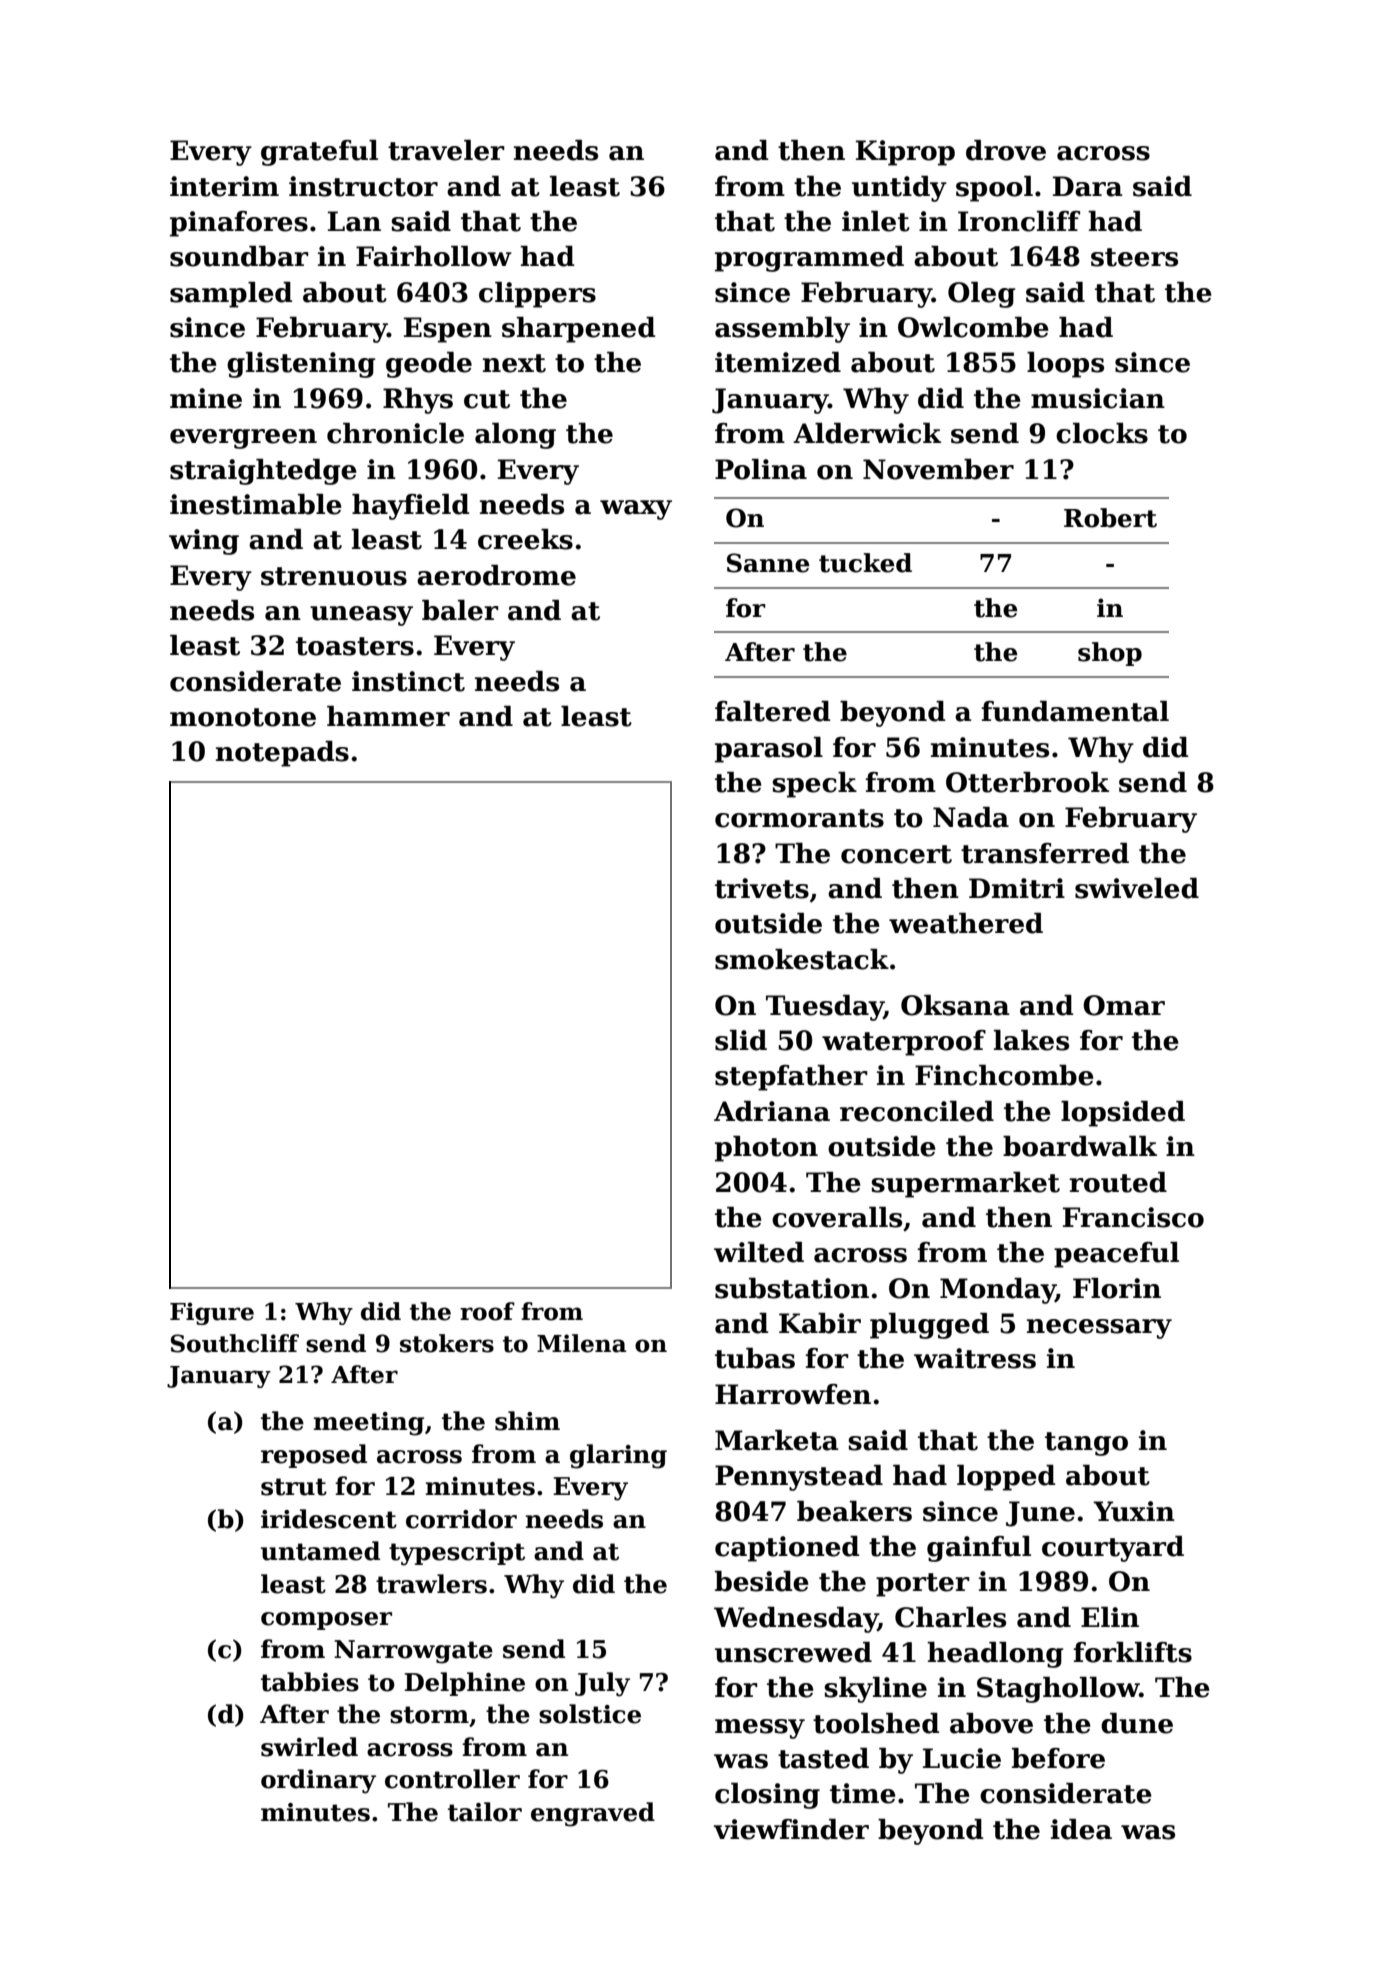 The height and width of the screenshot is (1969, 1386). What do you see at coordinates (1081, 1829) in the screenshot?
I see `idea` at bounding box center [1081, 1829].
